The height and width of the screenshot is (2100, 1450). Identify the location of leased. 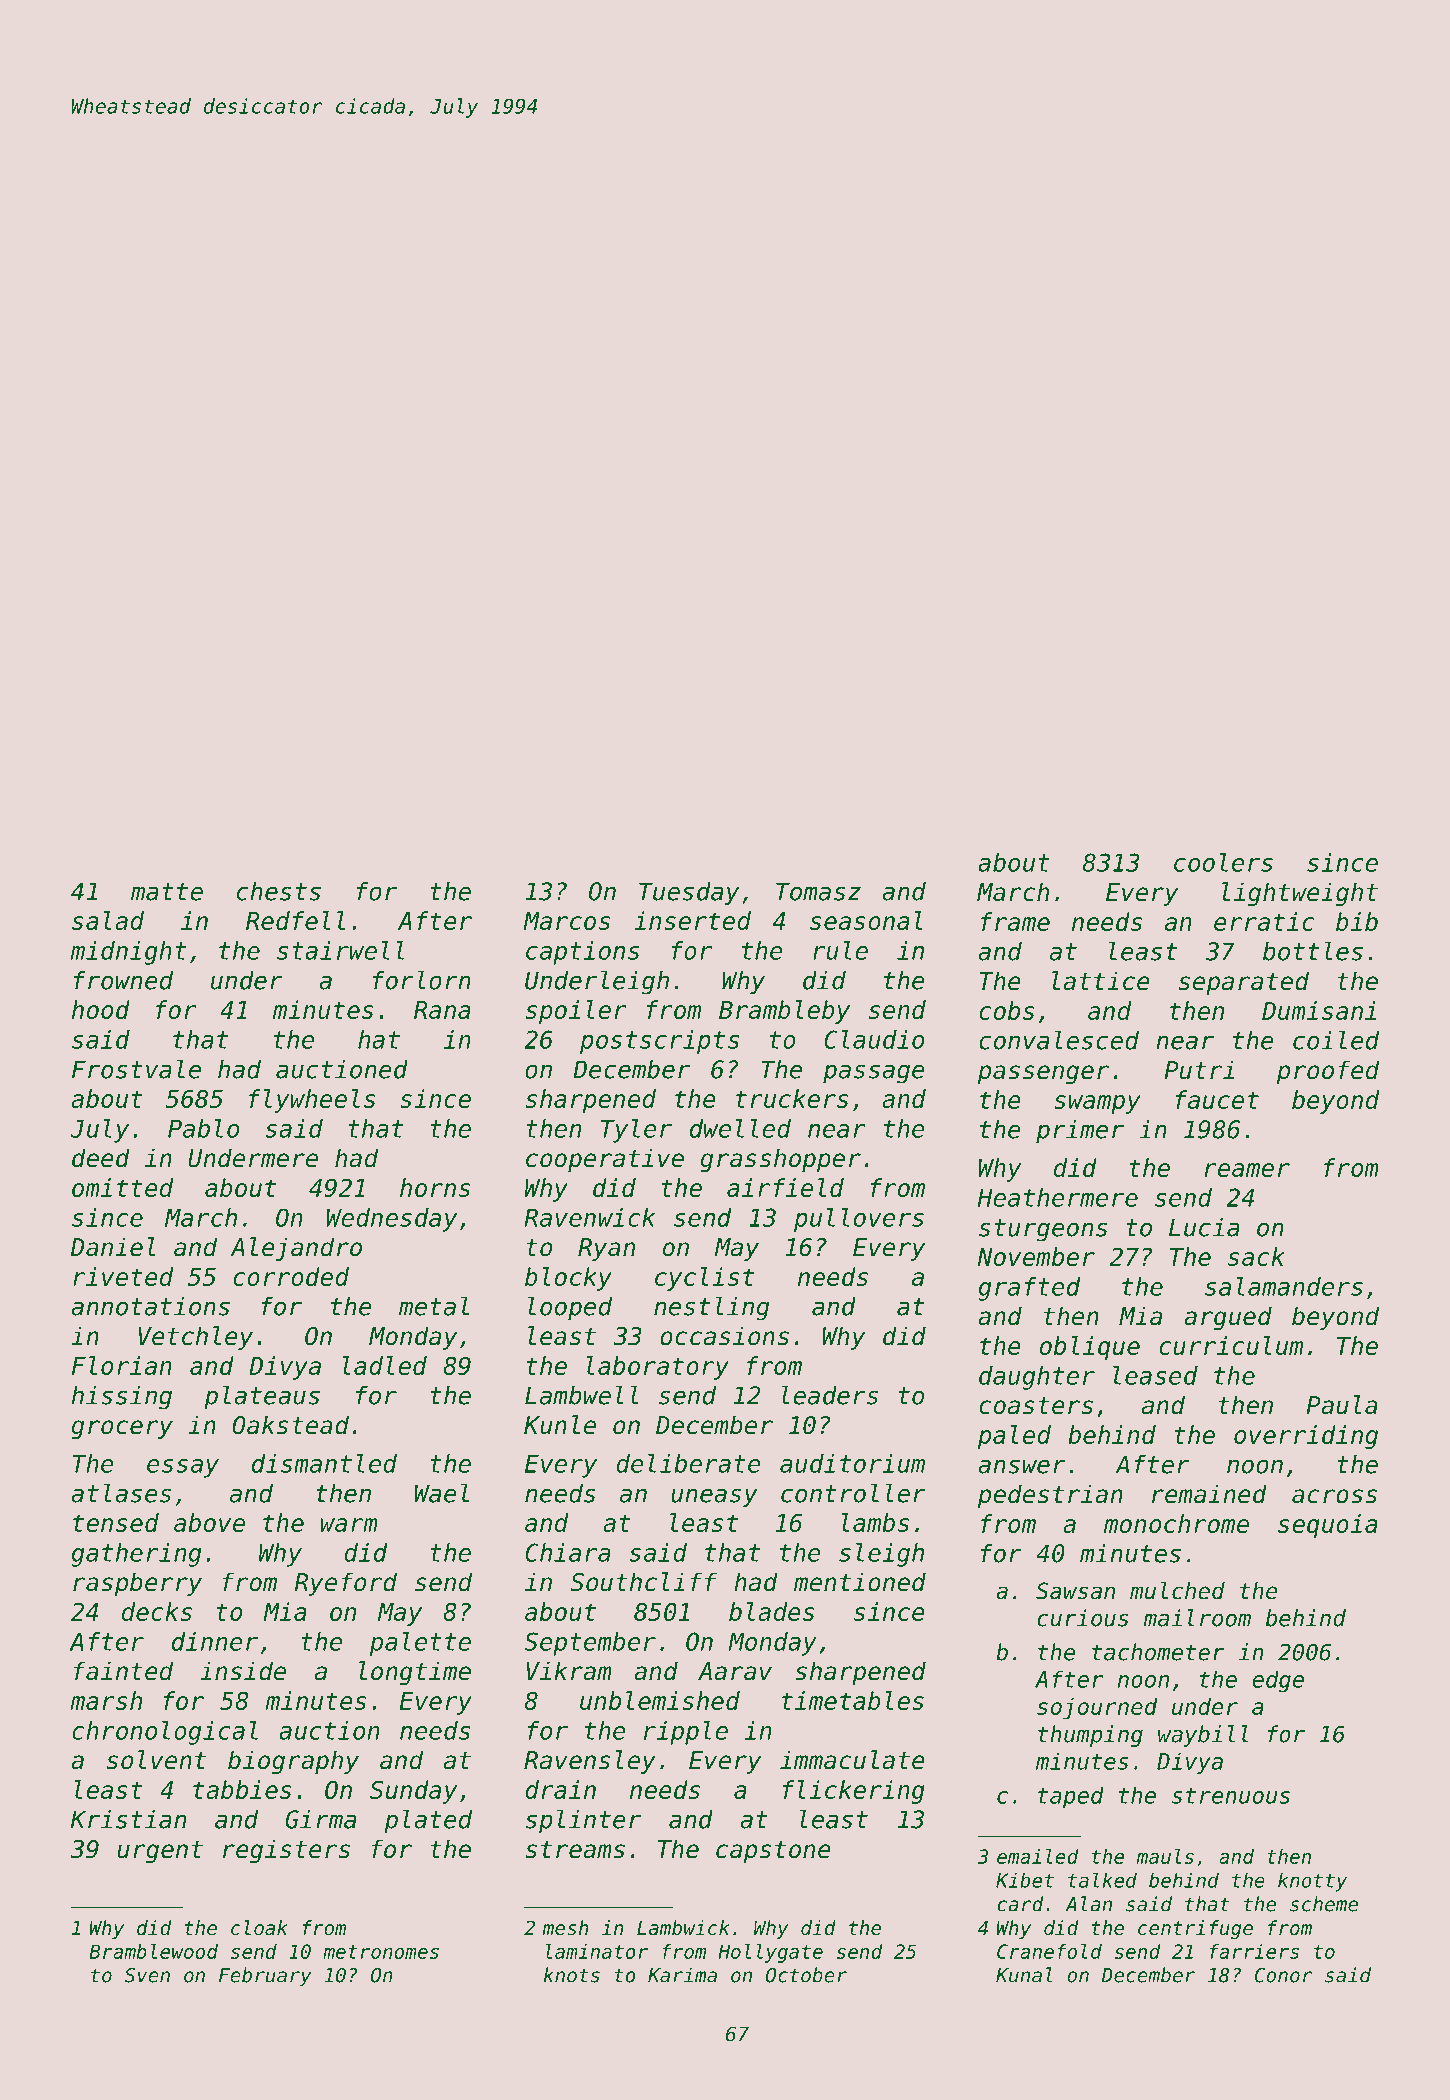
(1155, 1375).
